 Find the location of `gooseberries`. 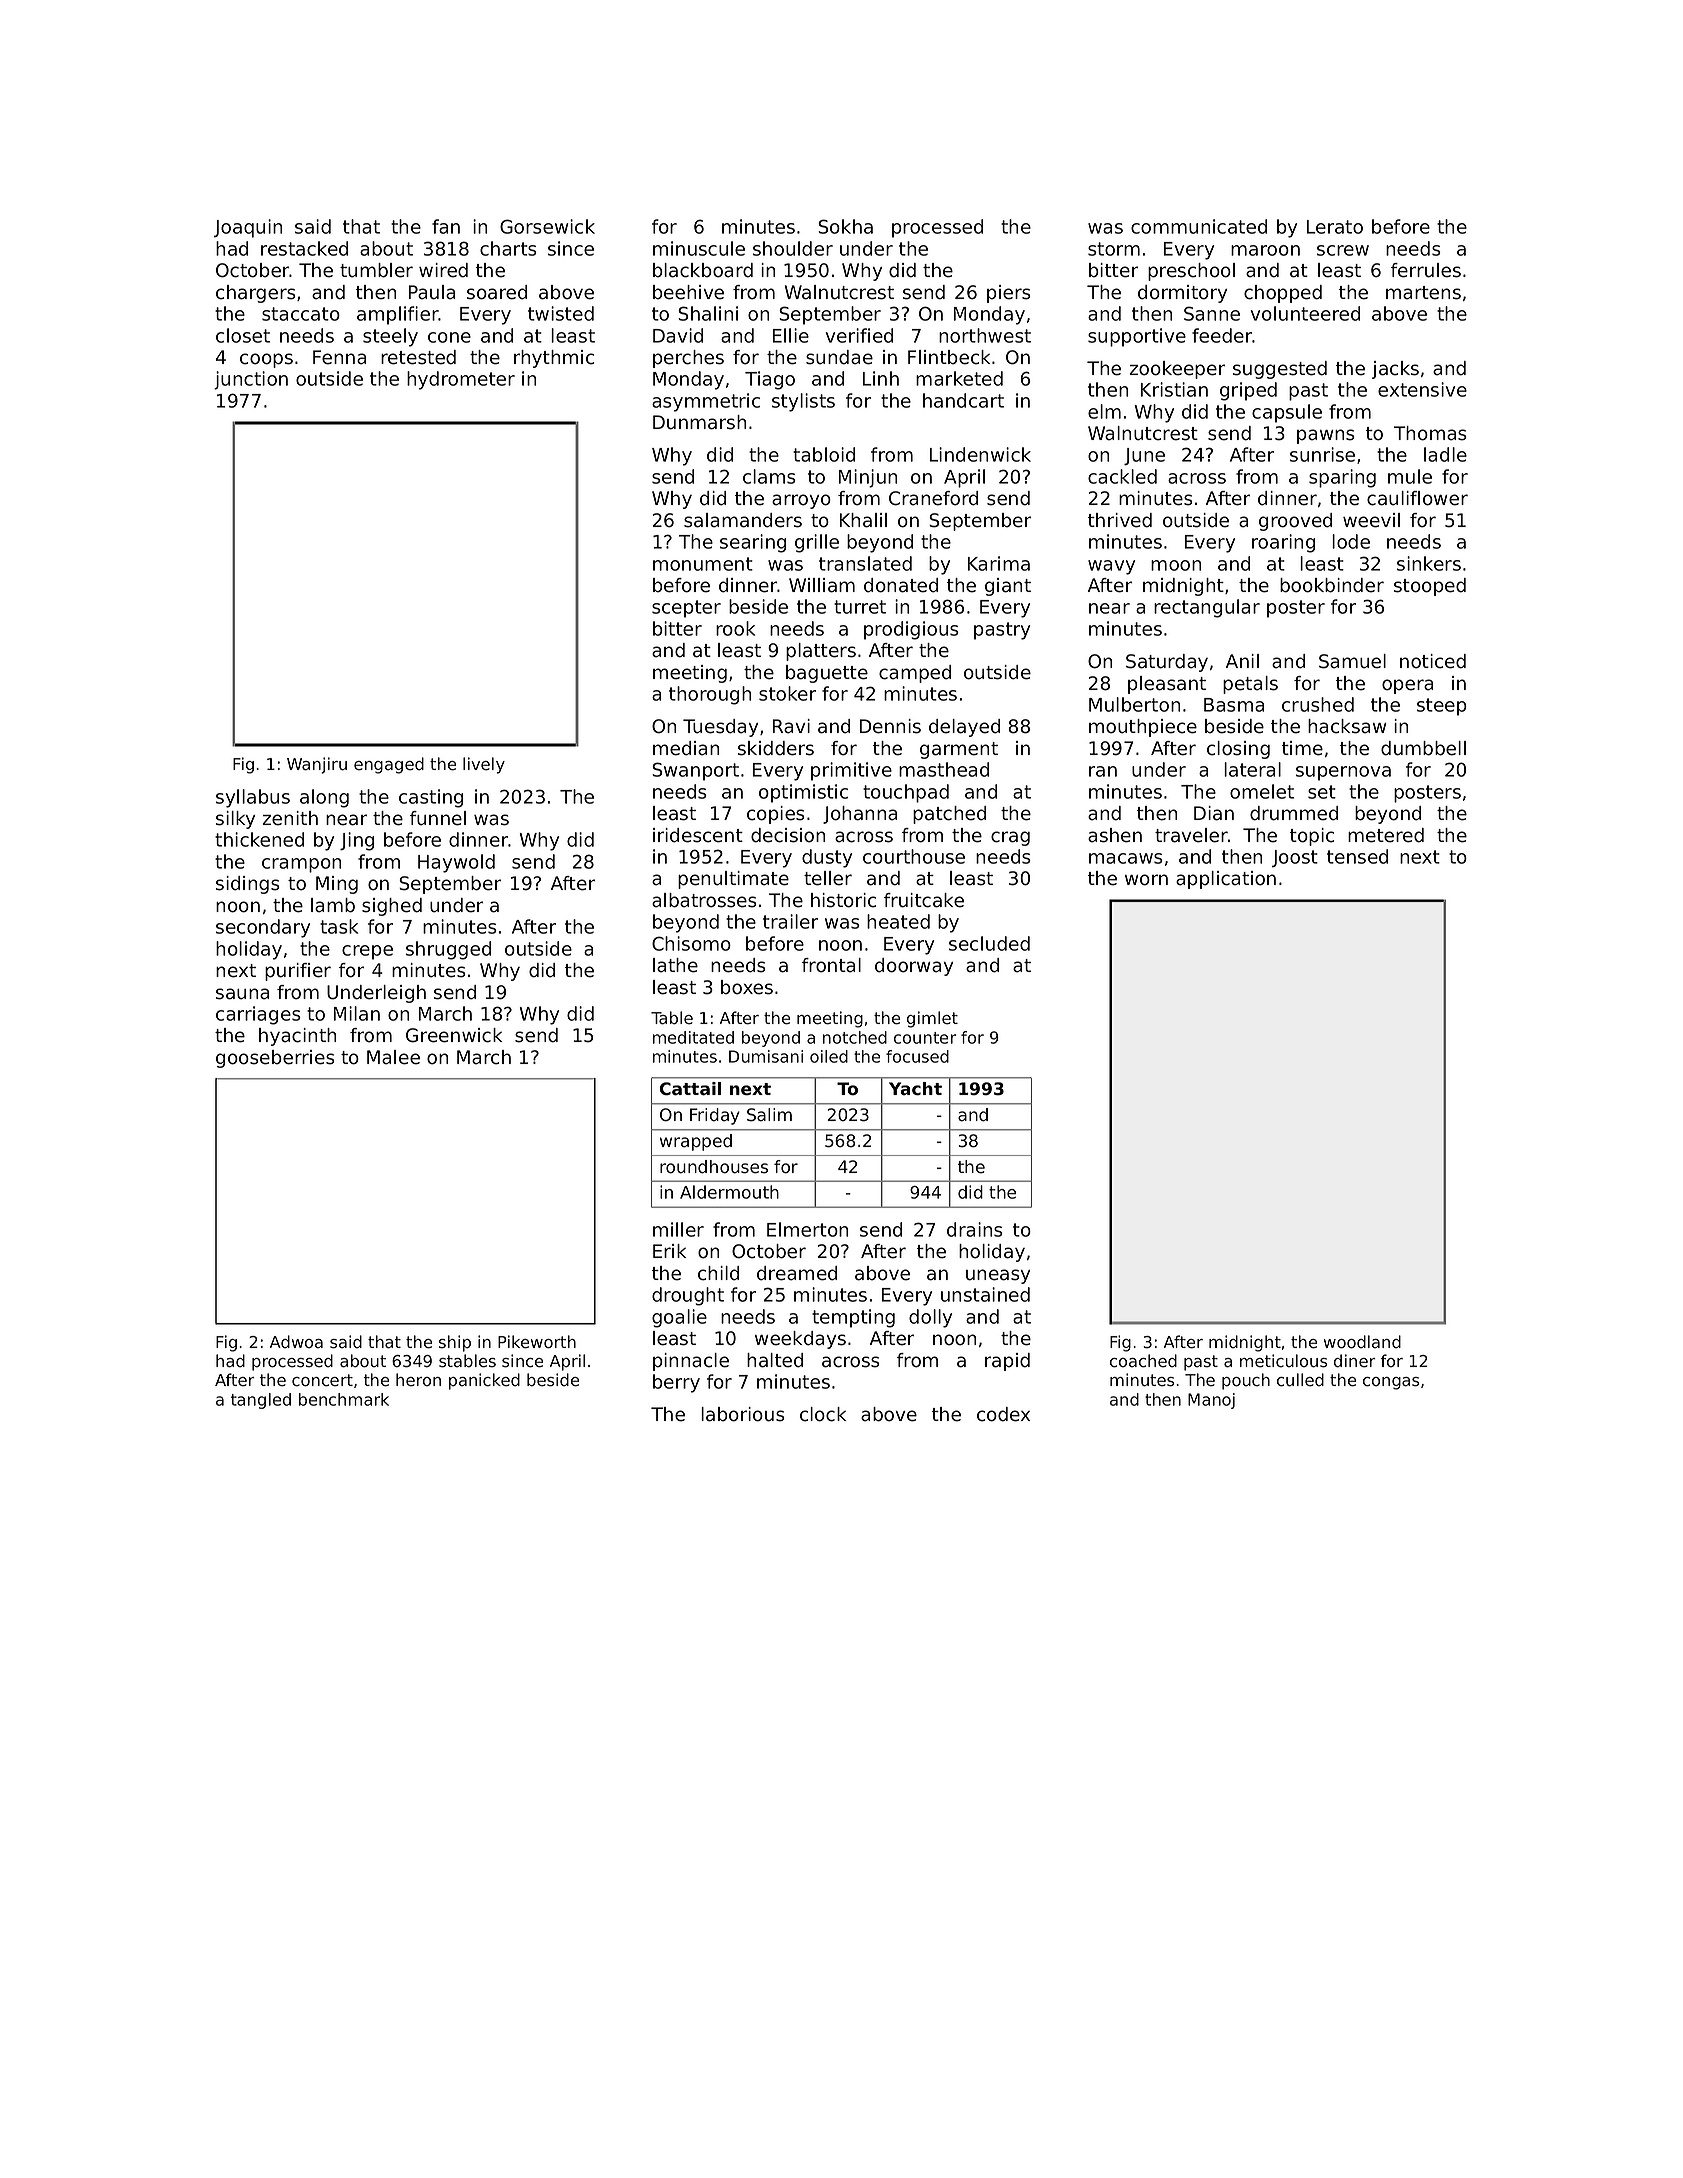

gooseberries is located at coordinates (275, 1059).
